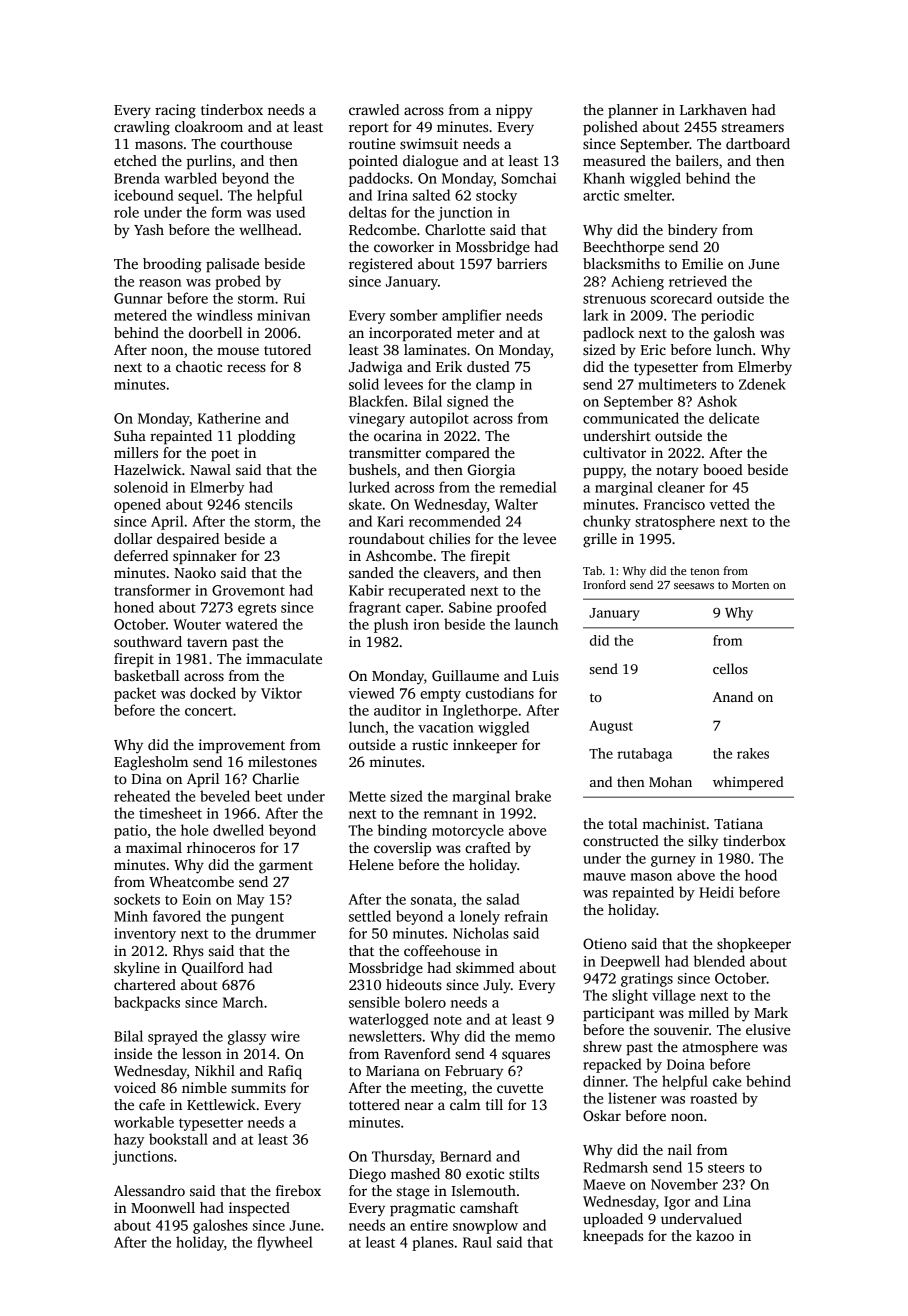 This screenshot has width=908, height=1316. Describe the element at coordinates (495, 385) in the screenshot. I see `clamp` at that location.
